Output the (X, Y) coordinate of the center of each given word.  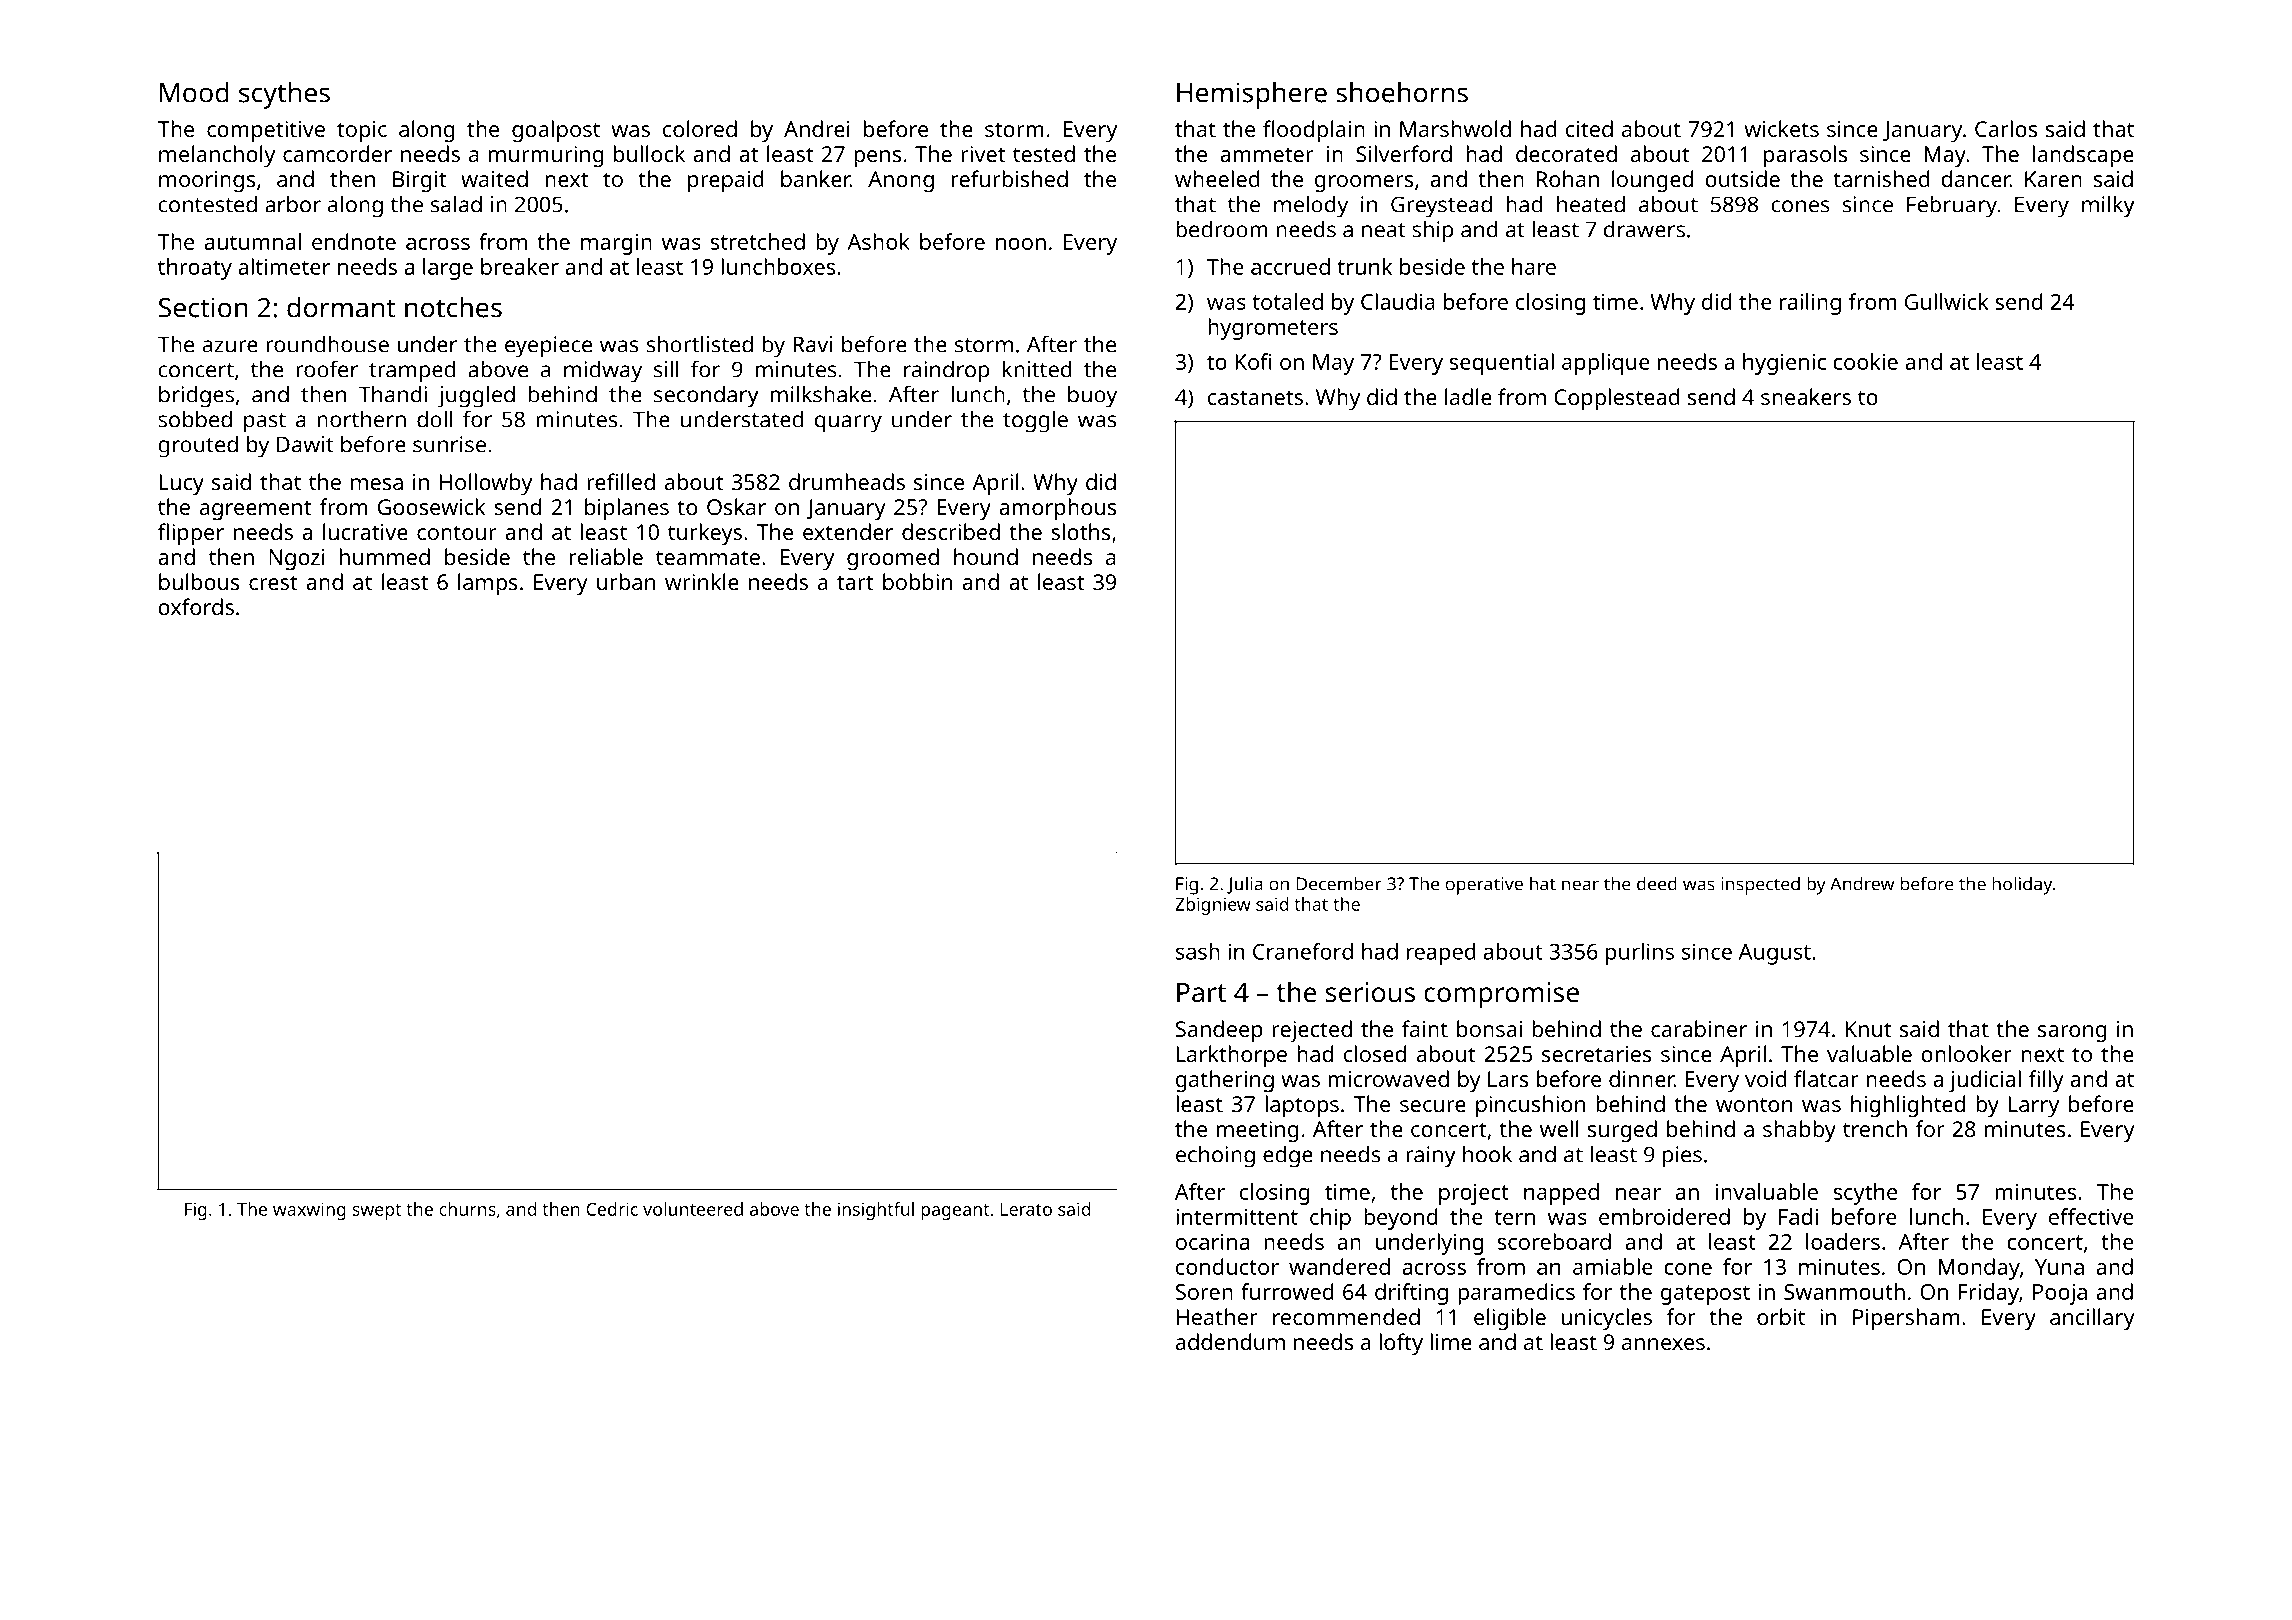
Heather (1217, 1316)
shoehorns (1402, 92)
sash (1198, 951)
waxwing (309, 1211)
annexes (1663, 1344)
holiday (2022, 885)
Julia (1245, 885)
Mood (194, 92)
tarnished (1881, 178)
